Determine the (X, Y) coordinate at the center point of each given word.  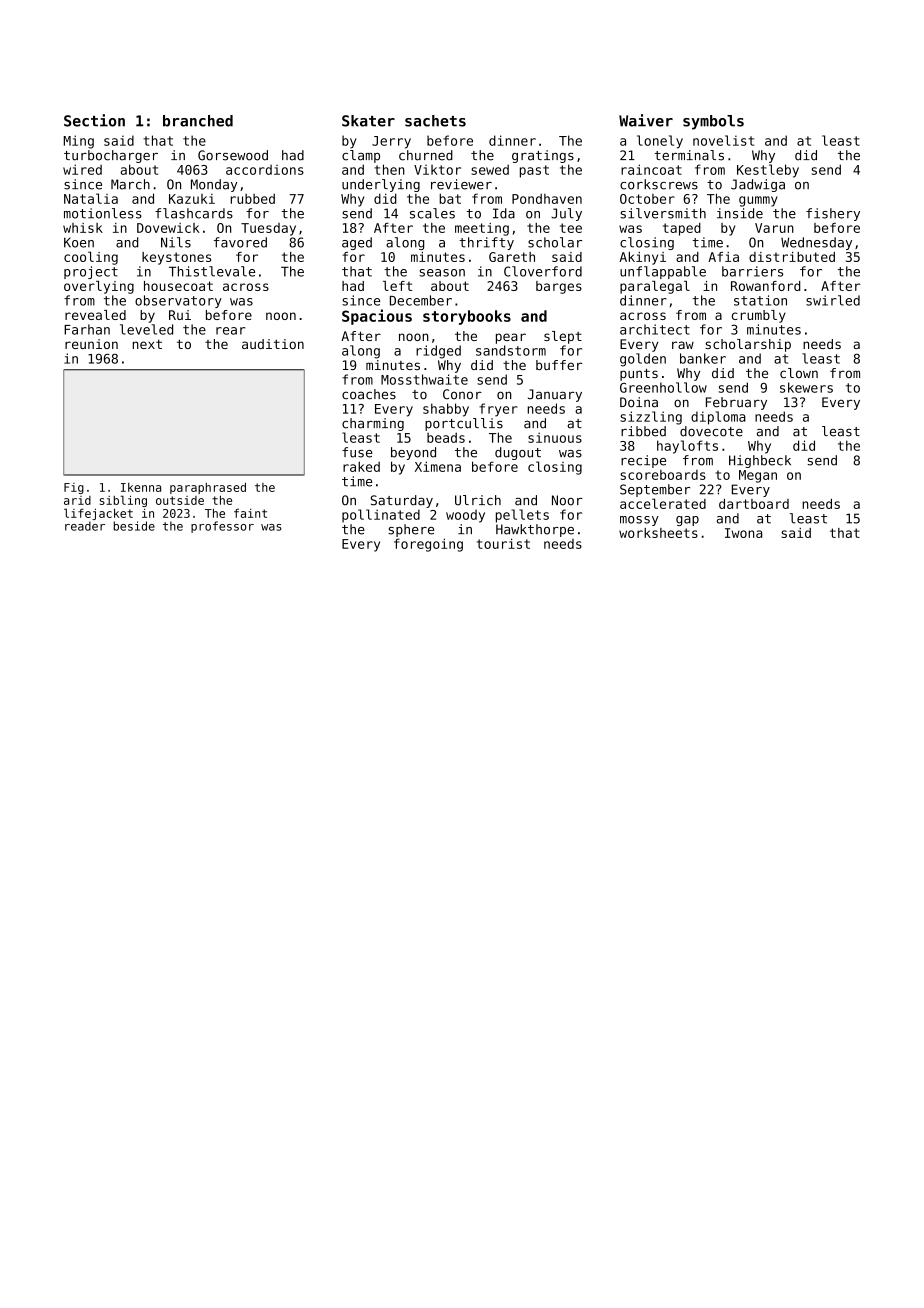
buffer (559, 365)
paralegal (655, 287)
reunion (91, 344)
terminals (689, 155)
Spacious (377, 317)
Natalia (91, 198)
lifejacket (98, 514)
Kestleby (768, 171)
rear (230, 331)
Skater (368, 121)
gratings (543, 156)
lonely (660, 142)
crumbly (759, 316)
